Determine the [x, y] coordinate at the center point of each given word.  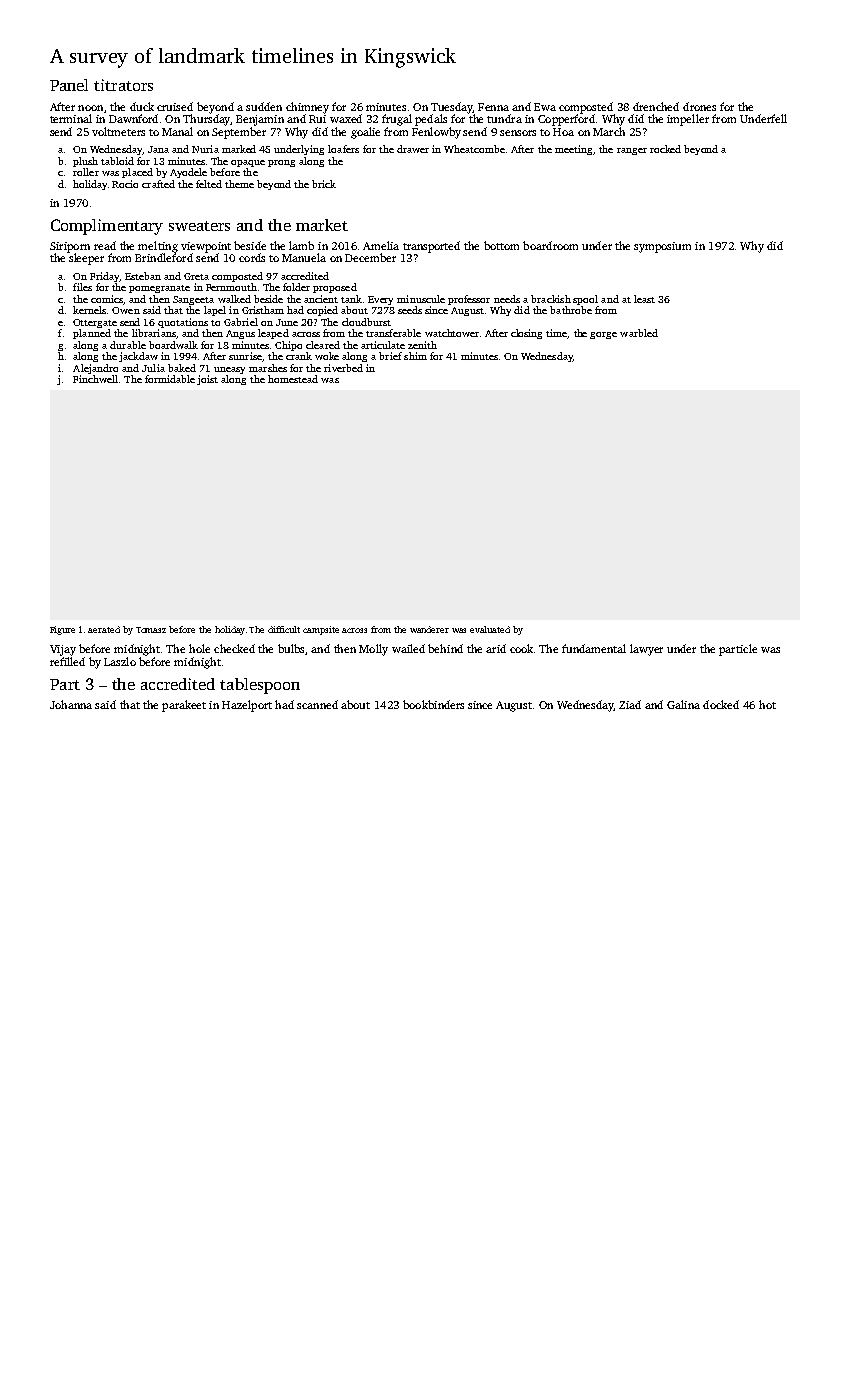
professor [469, 300]
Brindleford [164, 257]
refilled [67, 661]
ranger [632, 151]
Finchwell [95, 379]
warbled [639, 333]
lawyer [646, 650]
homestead [293, 379]
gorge [603, 335]
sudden [264, 106]
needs [507, 299]
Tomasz [151, 630]
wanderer [429, 629]
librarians [154, 333]
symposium [662, 247]
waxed [346, 118]
